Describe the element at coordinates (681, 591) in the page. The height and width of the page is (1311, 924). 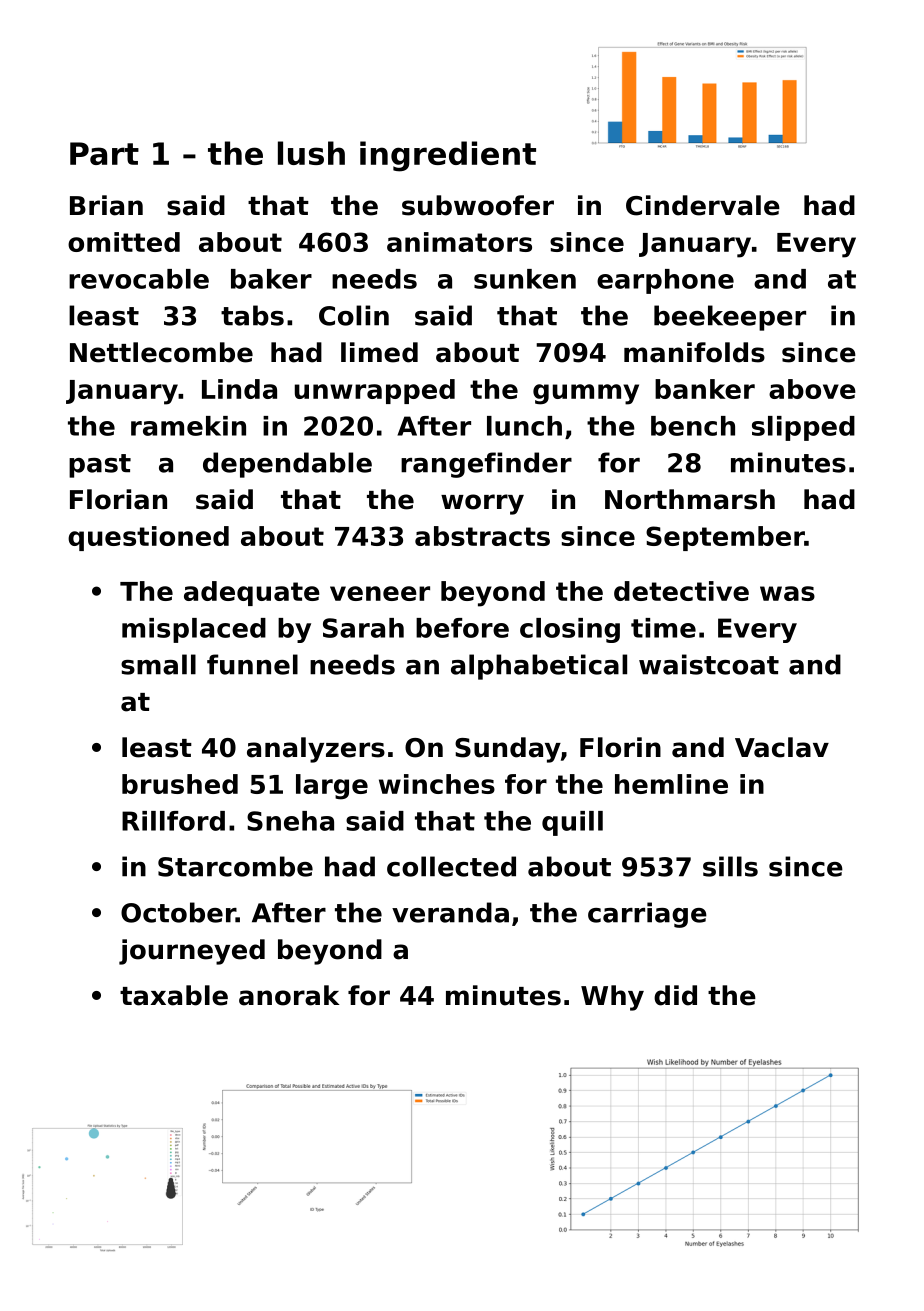
I see `detective` at that location.
